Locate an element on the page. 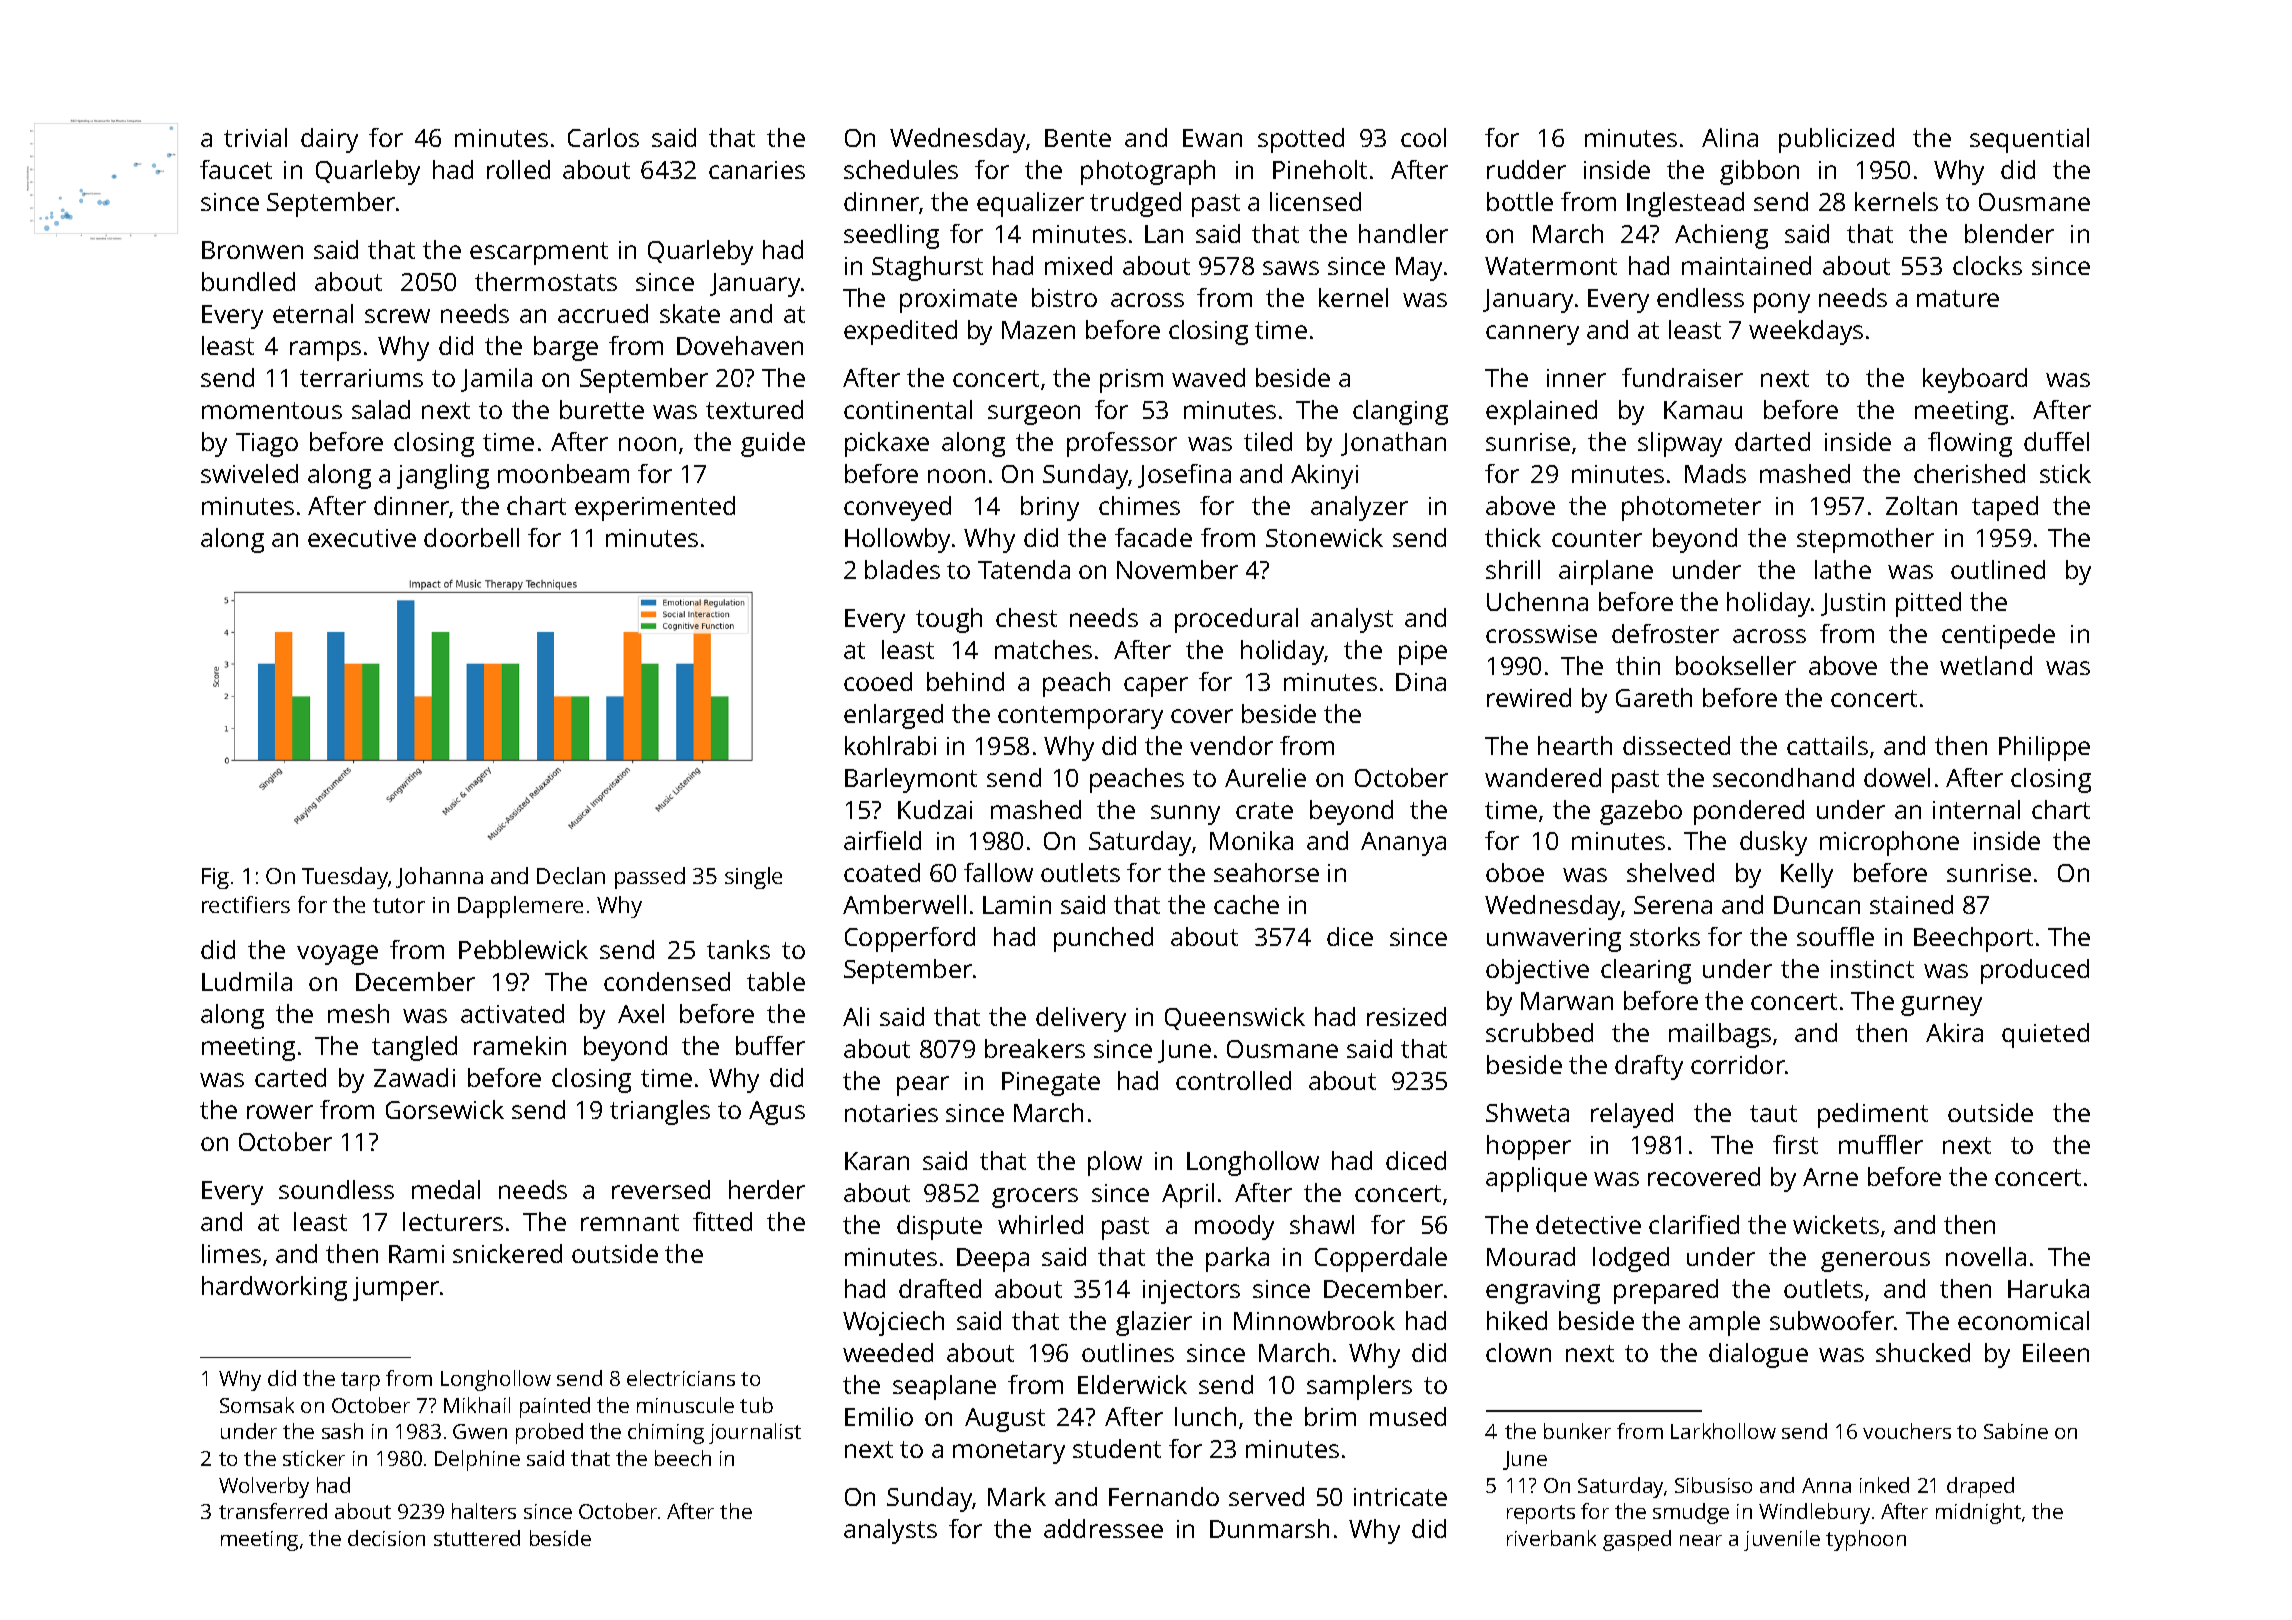 This page has height=1620, width=2292. internal is located at coordinates (1976, 809).
